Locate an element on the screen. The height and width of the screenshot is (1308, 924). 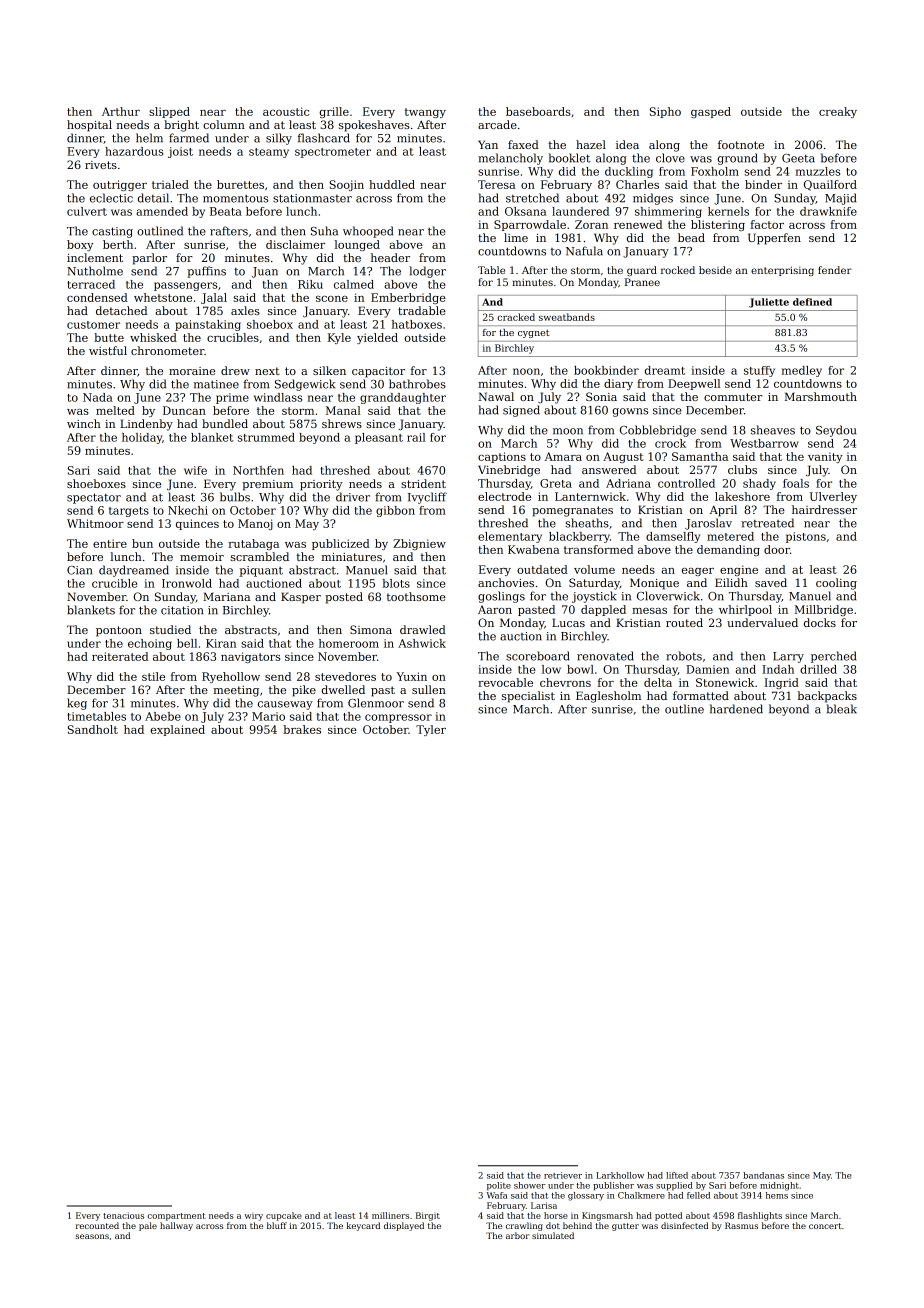
keg is located at coordinates (77, 704).
